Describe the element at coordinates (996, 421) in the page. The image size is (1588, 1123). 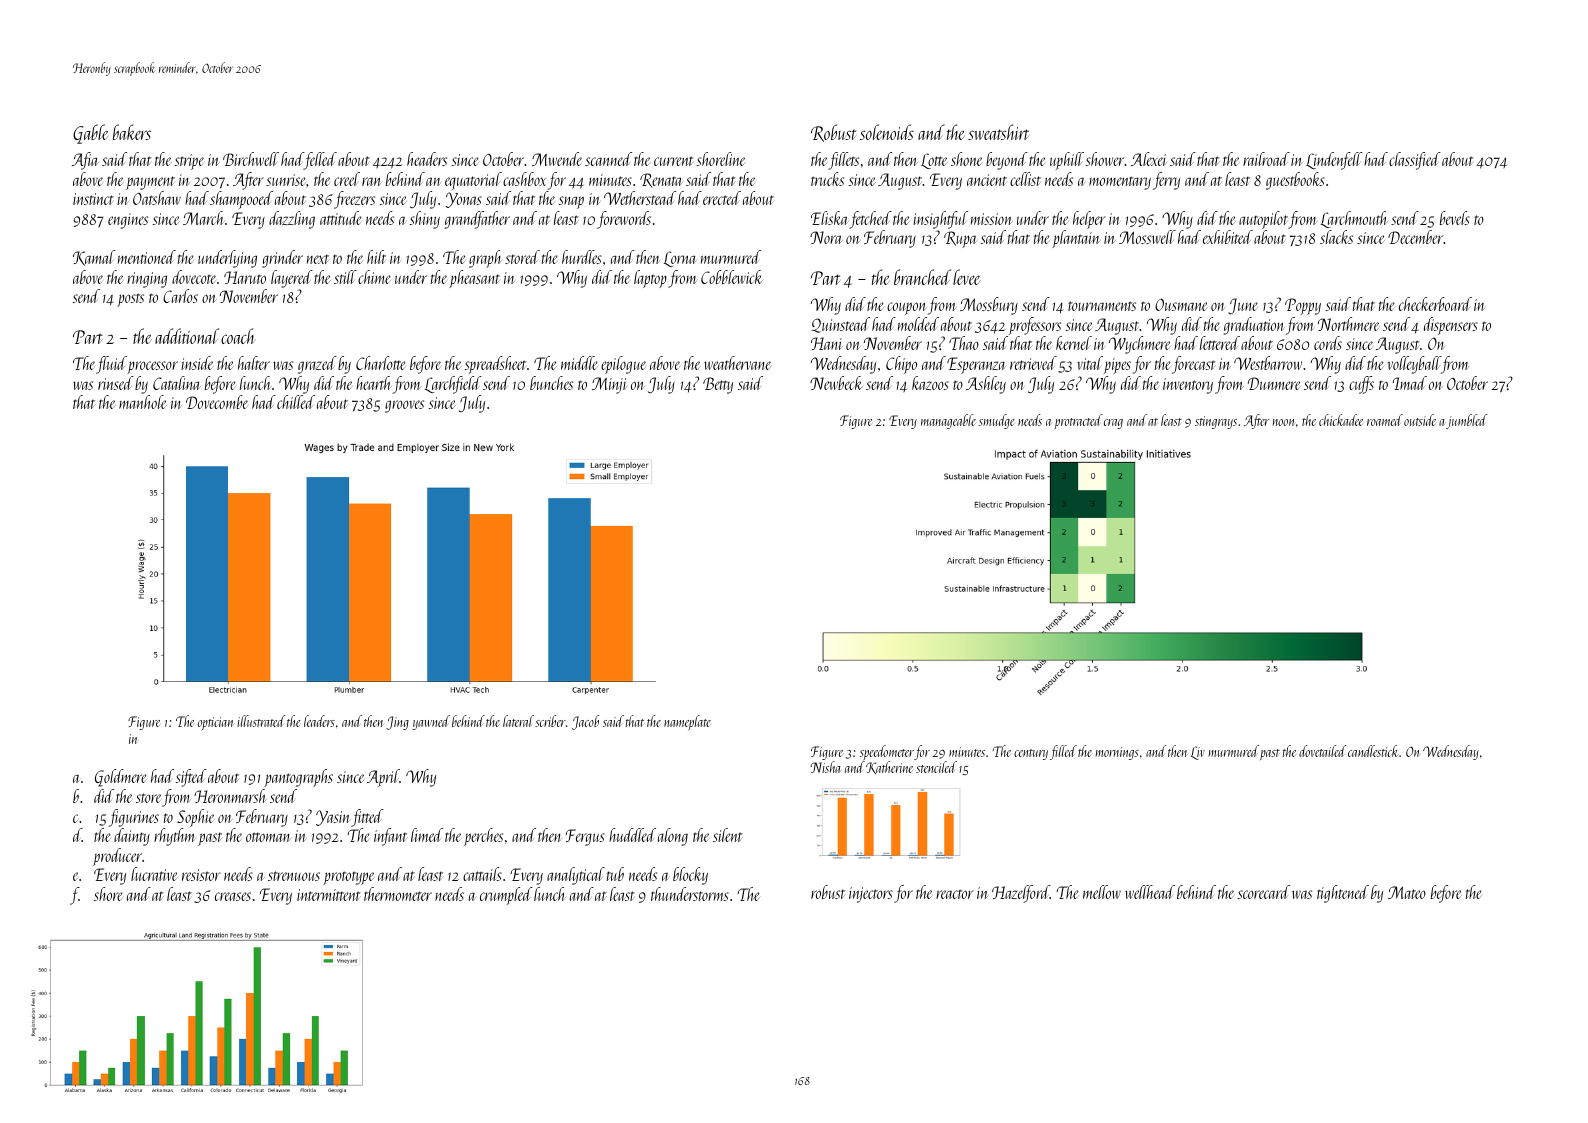
I see `smudge` at that location.
